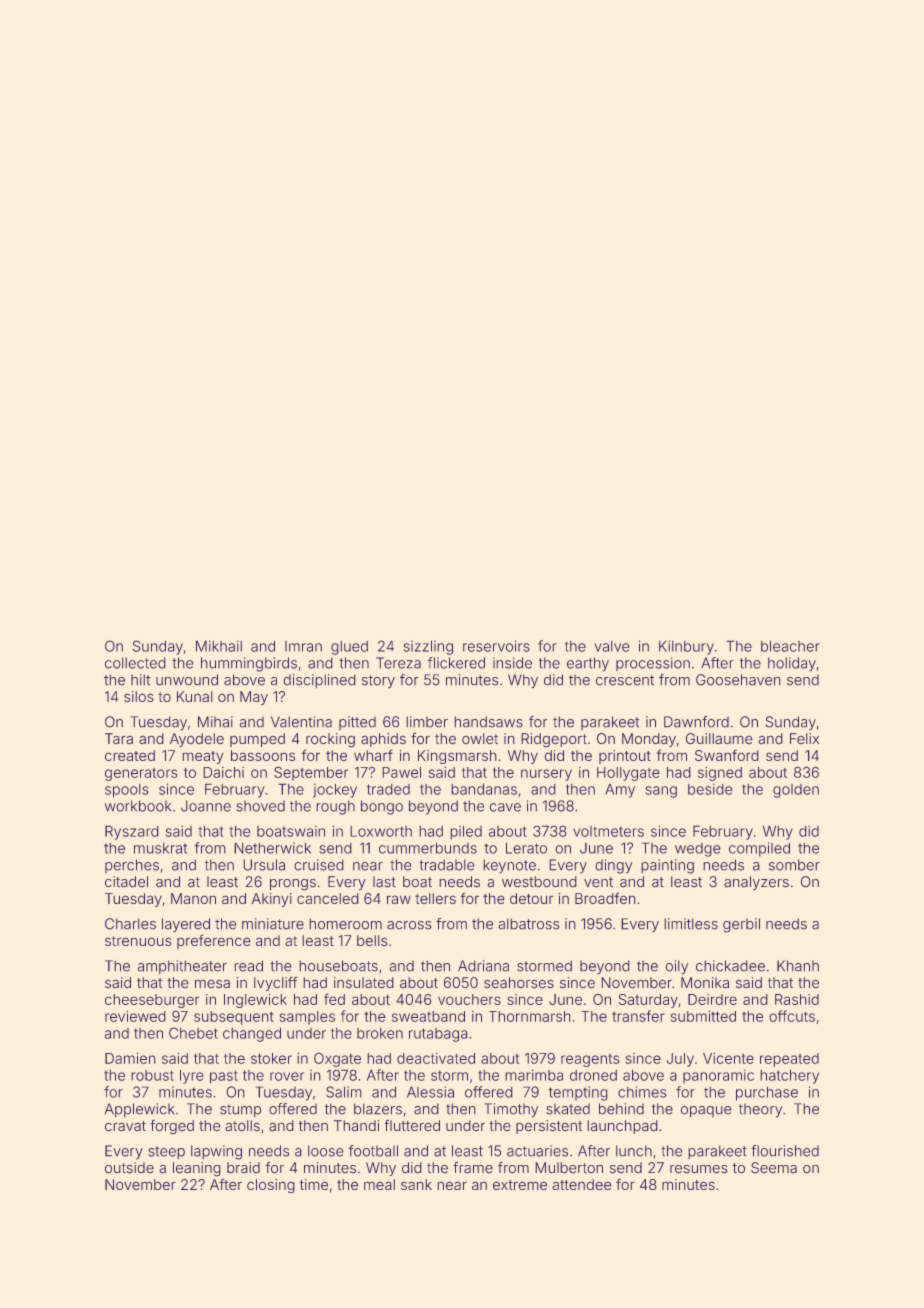 This document has height=1308, width=924. What do you see at coordinates (680, 1060) in the document?
I see `July` at bounding box center [680, 1060].
